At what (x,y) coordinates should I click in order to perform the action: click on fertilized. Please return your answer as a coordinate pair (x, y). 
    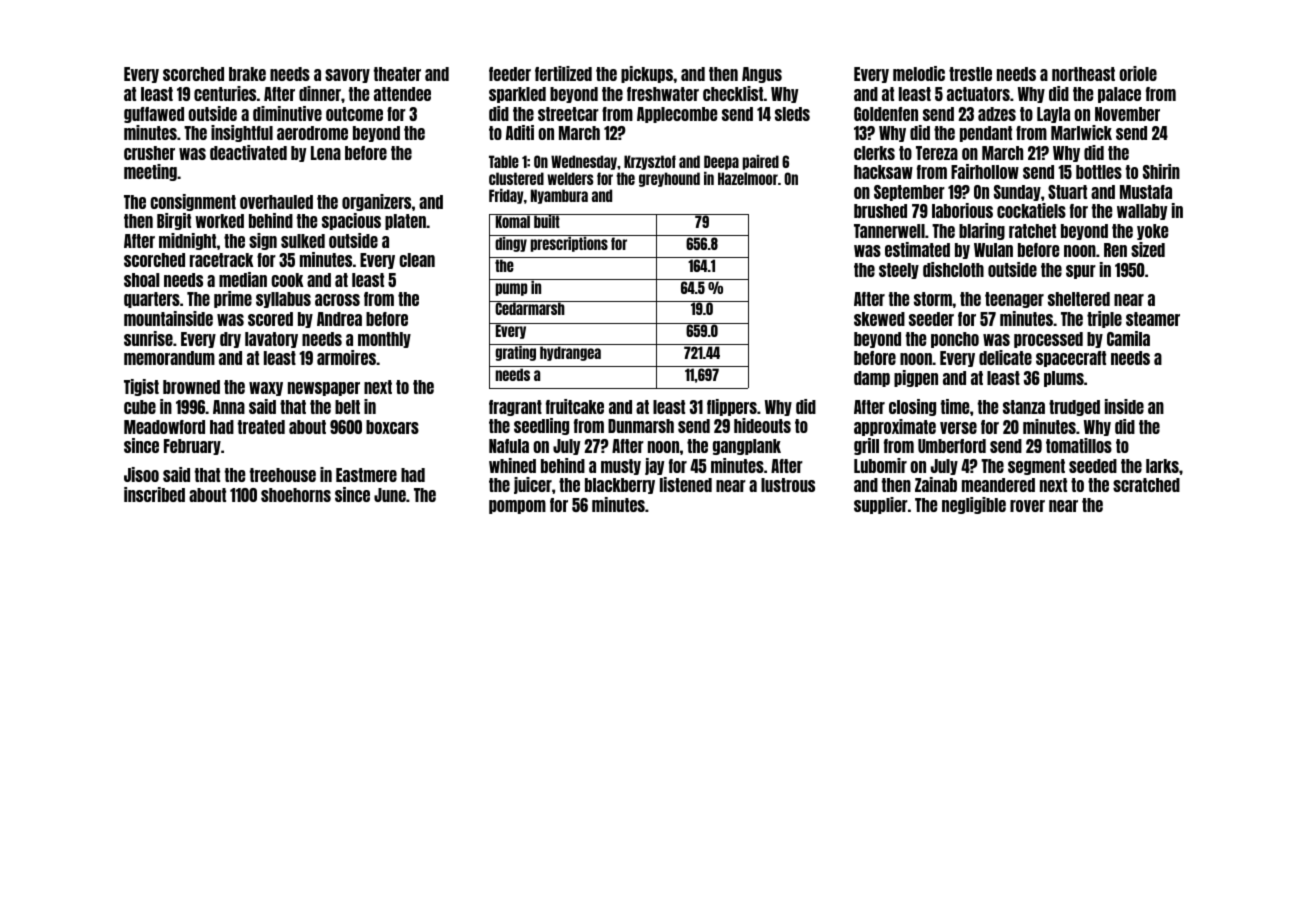
    Looking at the image, I should click on (563, 73).
